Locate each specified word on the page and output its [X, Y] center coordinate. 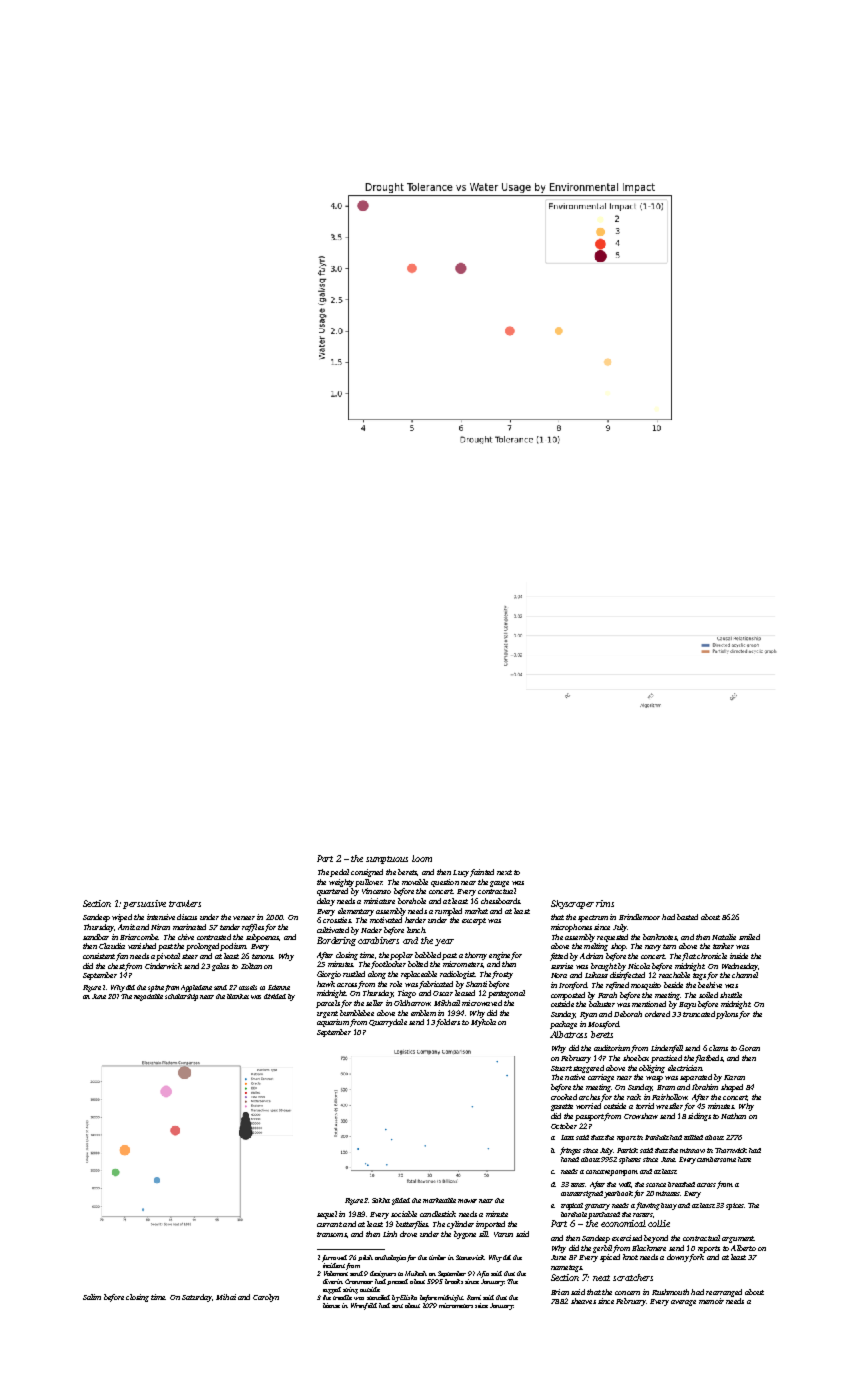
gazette [562, 1107]
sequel [327, 1215]
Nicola [639, 966]
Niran [160, 927]
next [504, 872]
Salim [92, 1297]
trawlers [185, 903]
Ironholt [658, 1137]
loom [422, 858]
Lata [567, 1137]
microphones [571, 928]
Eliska [408, 1297]
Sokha [381, 1200]
